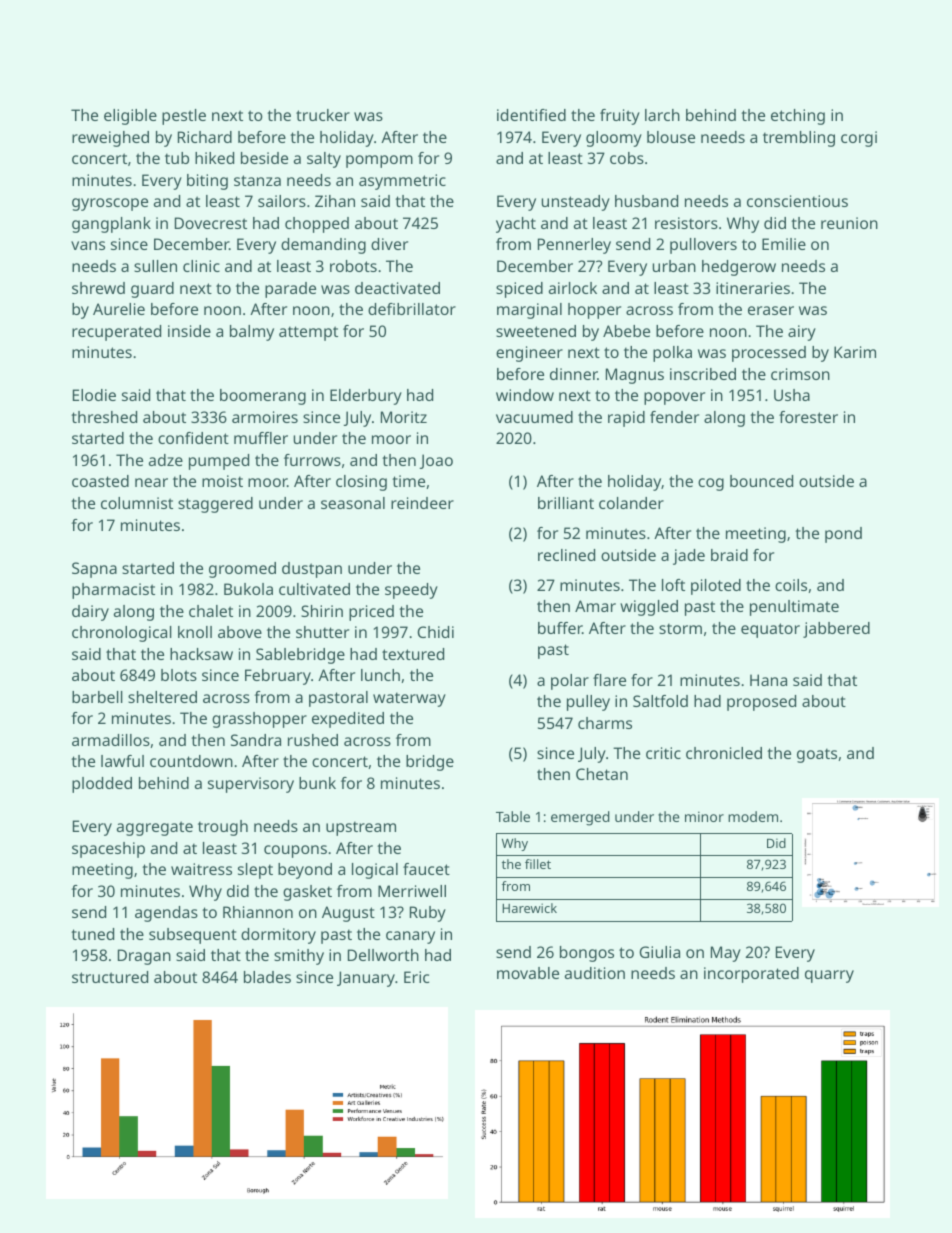 This screenshot has height=1233, width=952. What do you see at coordinates (94, 395) in the screenshot?
I see `Elodie` at bounding box center [94, 395].
